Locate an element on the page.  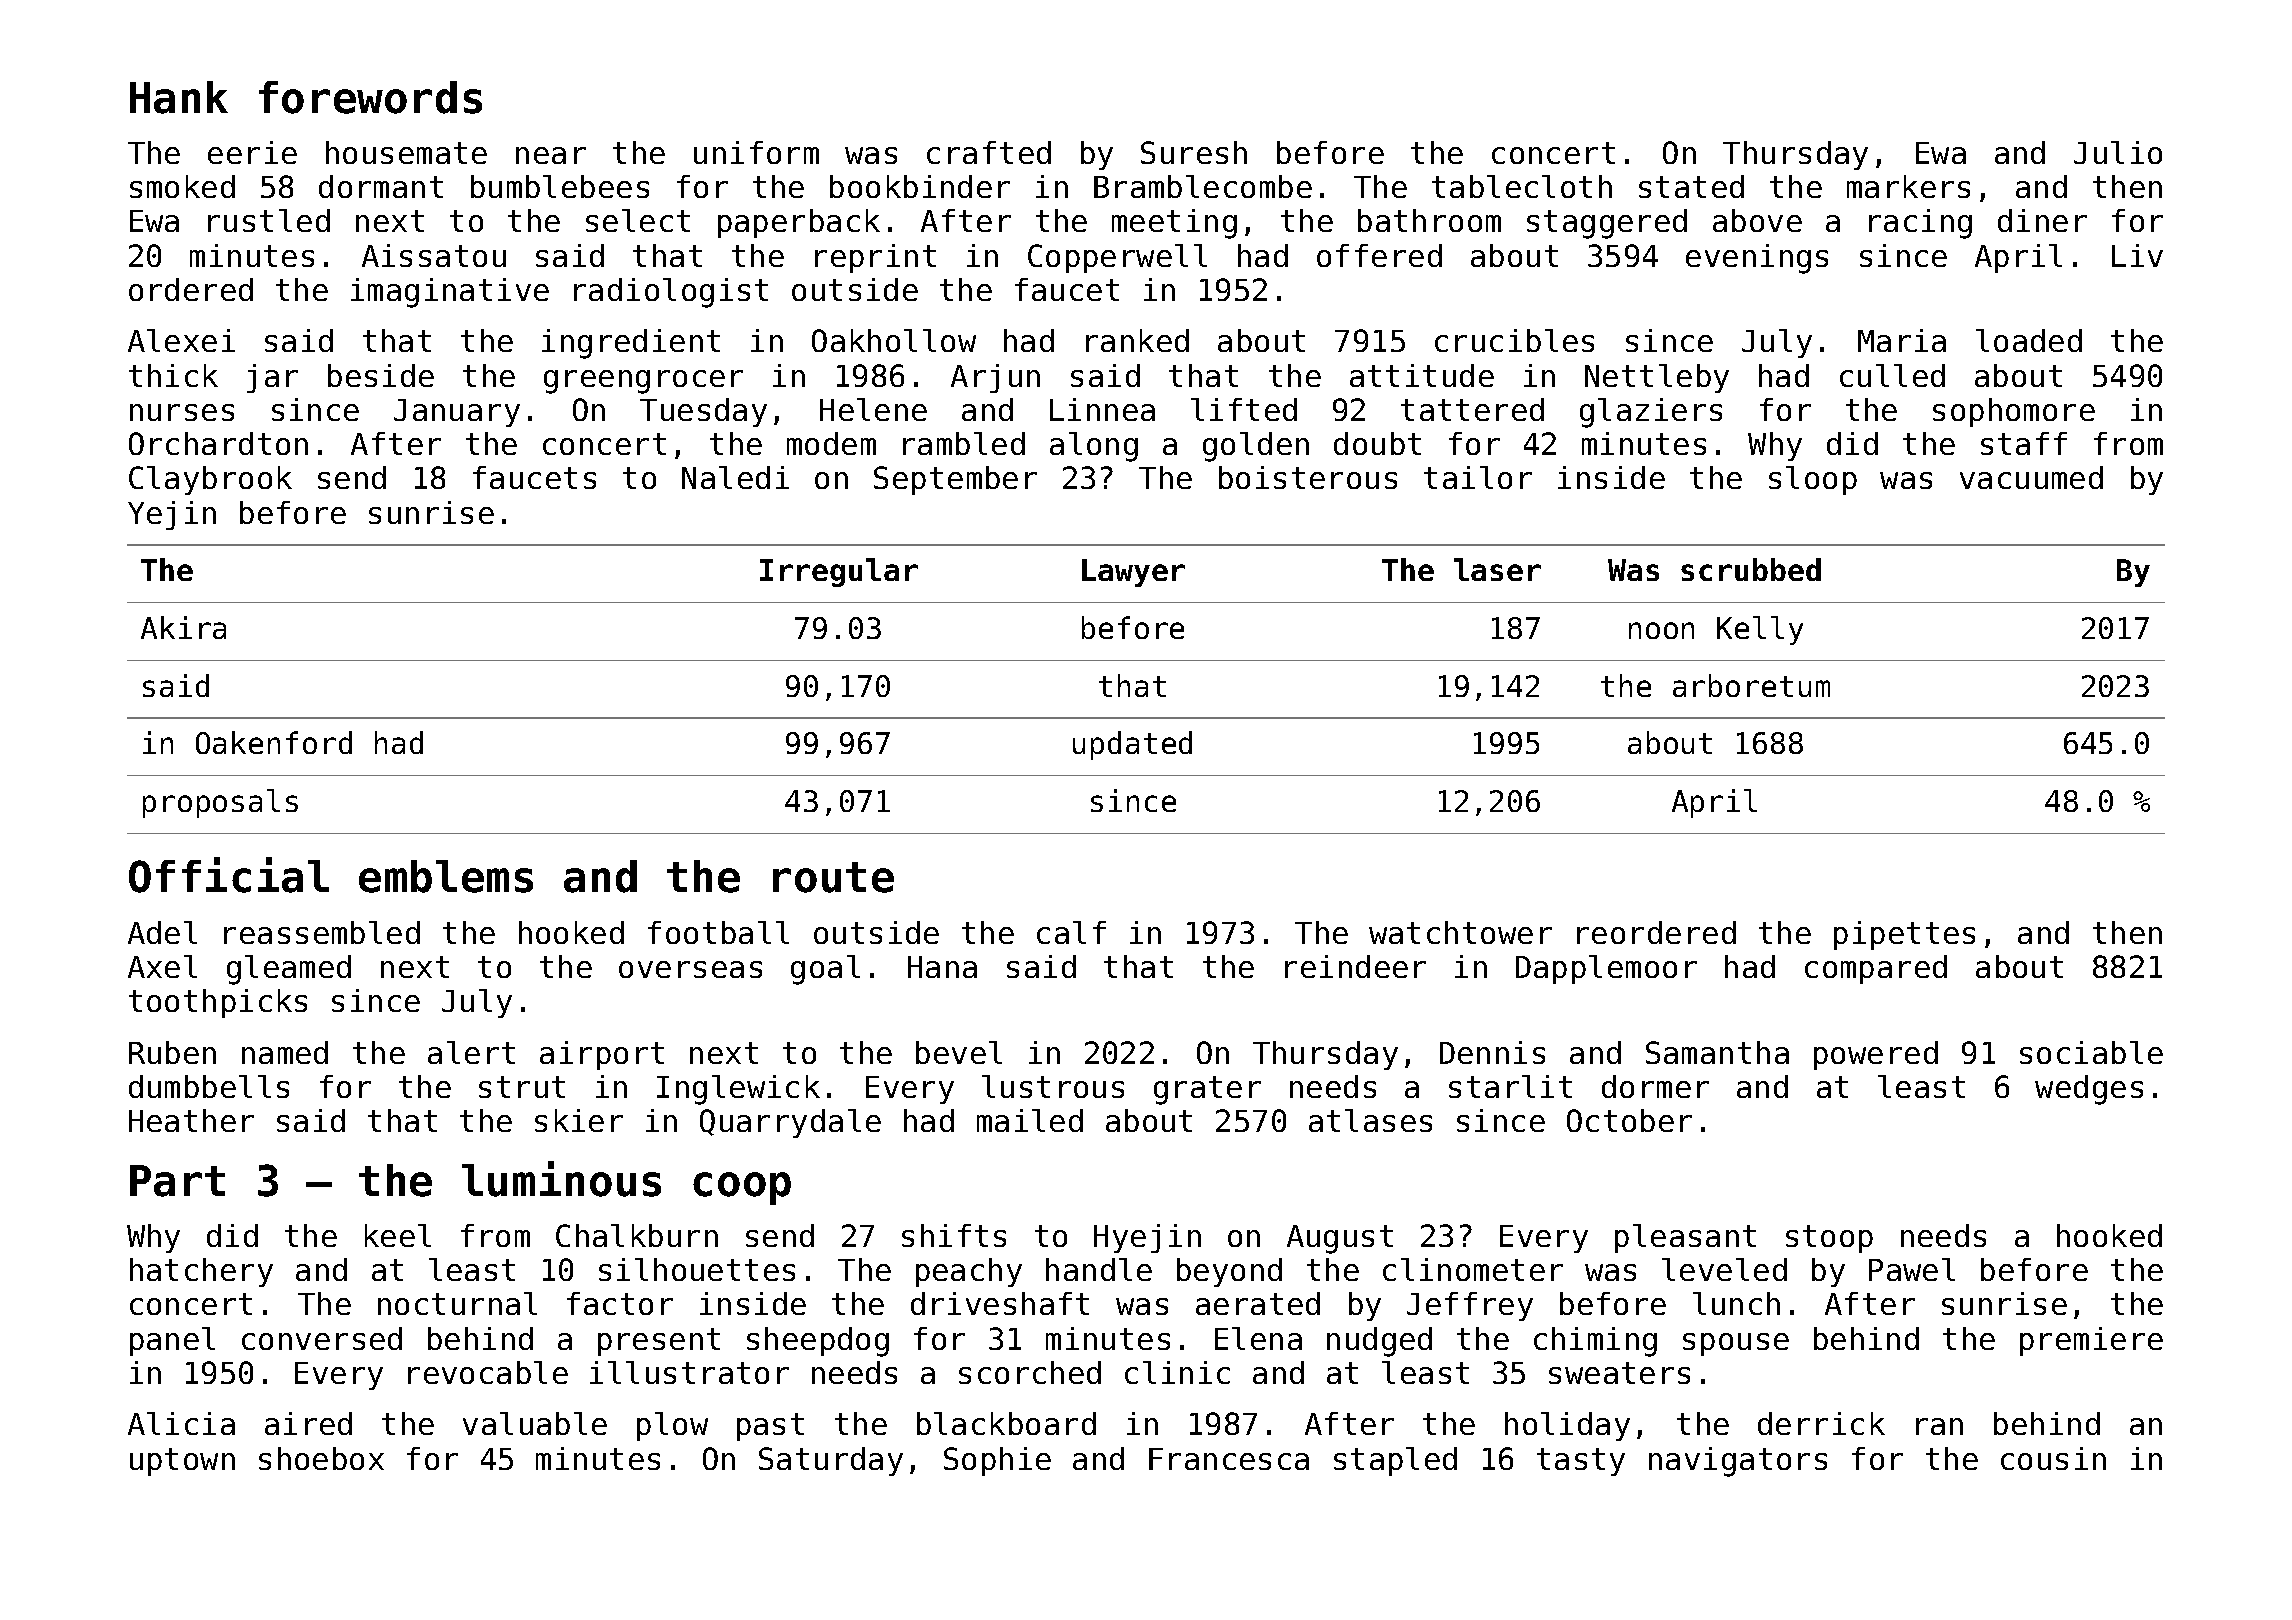
Tuesday is located at coordinates (703, 412).
